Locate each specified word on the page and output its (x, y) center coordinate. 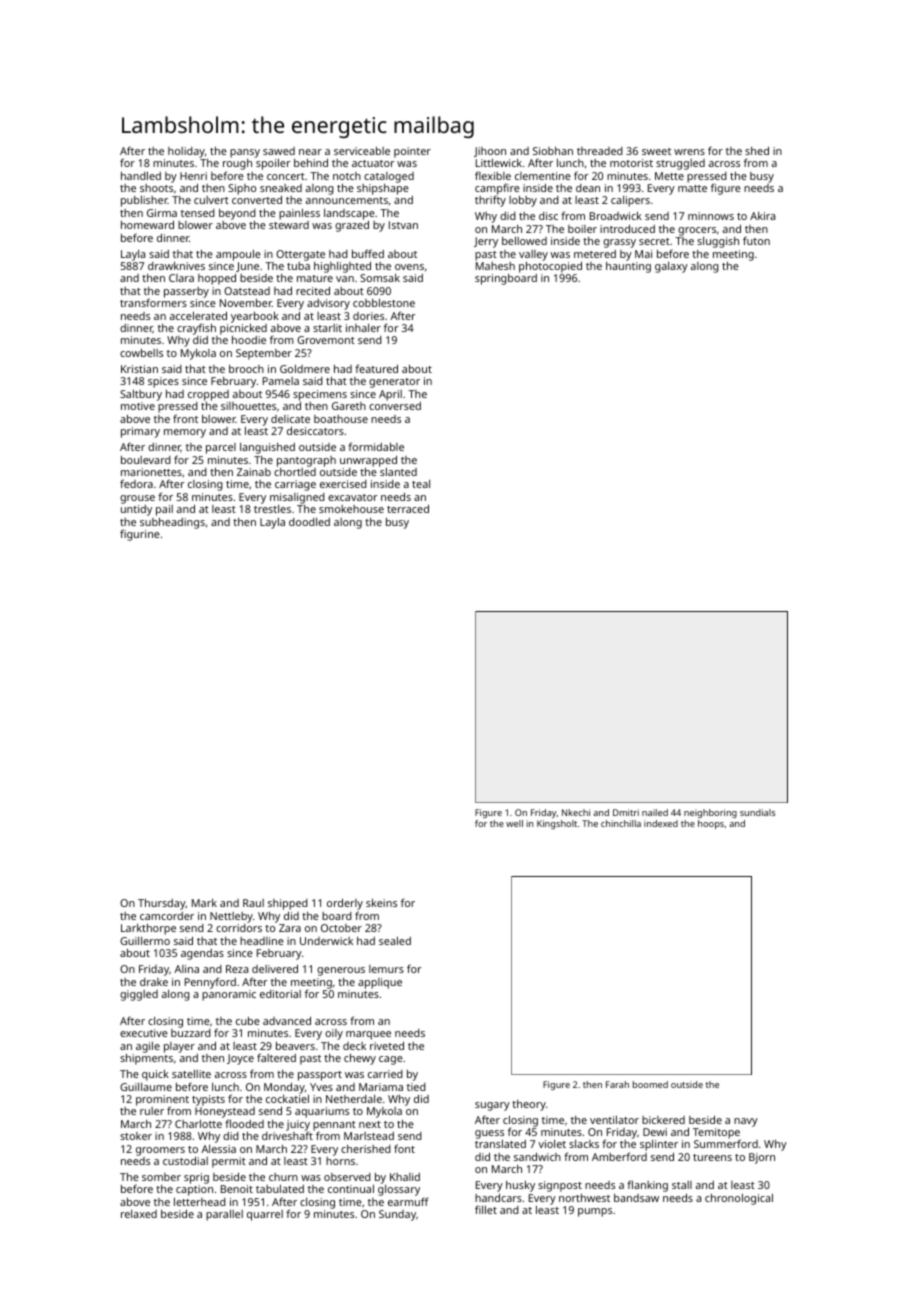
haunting (628, 267)
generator (394, 383)
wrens (689, 152)
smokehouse (351, 509)
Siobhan (553, 151)
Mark (204, 903)
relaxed (139, 1214)
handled (141, 176)
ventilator (614, 1120)
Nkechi (576, 812)
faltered (276, 1057)
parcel (221, 448)
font (404, 1148)
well (514, 823)
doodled (309, 522)
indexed (661, 823)
